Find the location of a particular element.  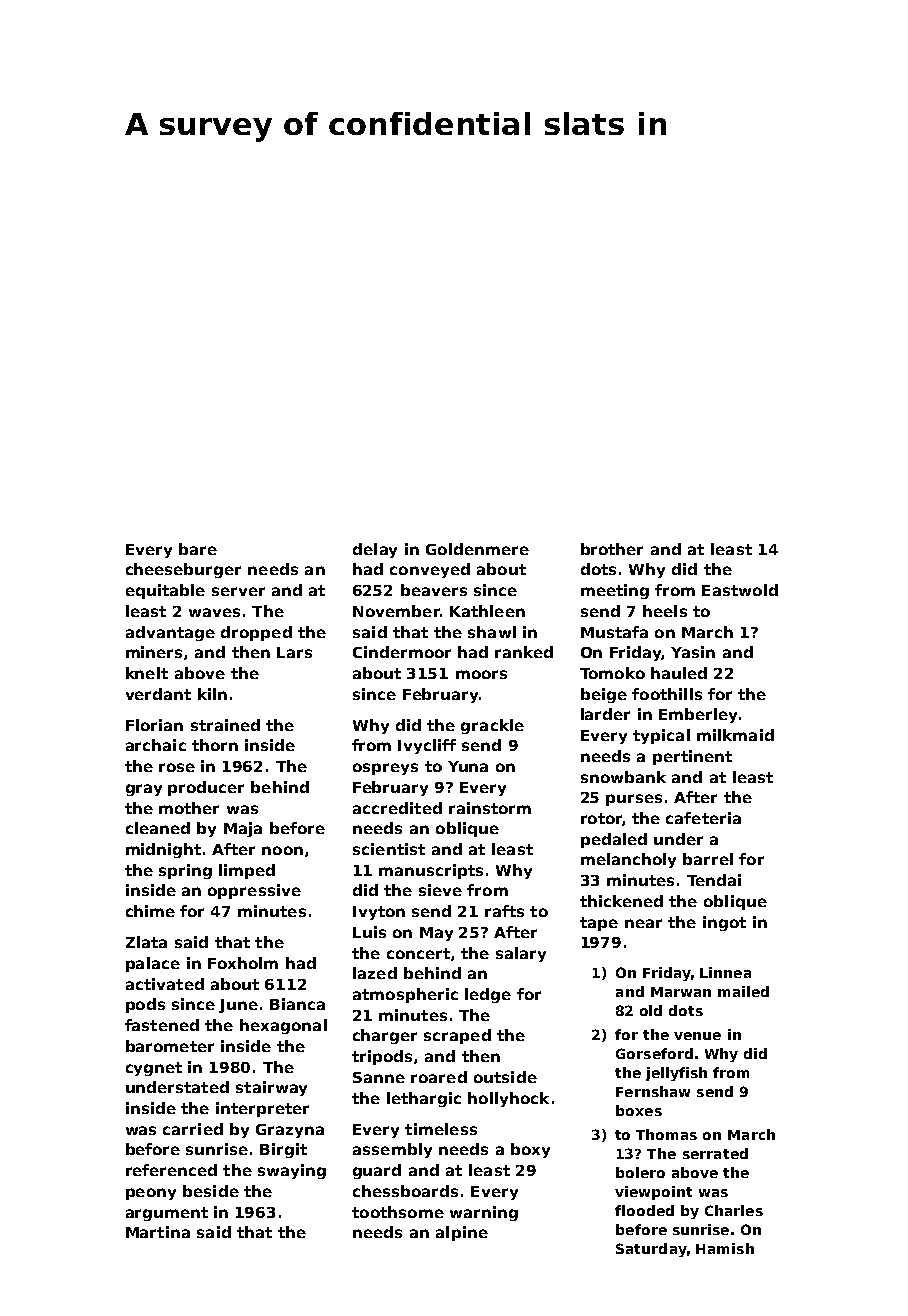

brother is located at coordinates (612, 549).
